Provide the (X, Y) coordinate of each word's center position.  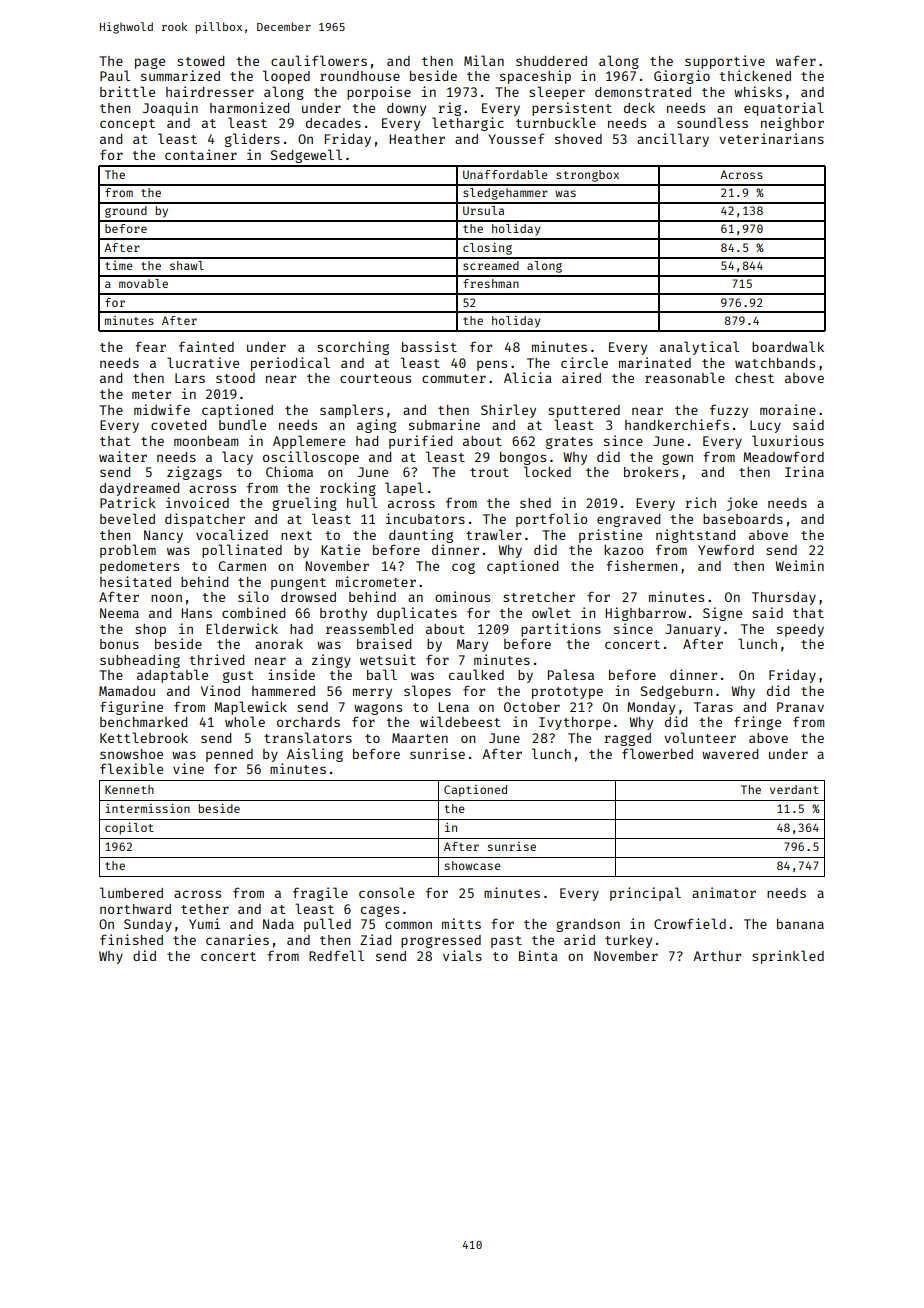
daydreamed (139, 489)
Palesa (571, 674)
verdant (794, 789)
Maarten (420, 738)
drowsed (308, 597)
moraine (788, 409)
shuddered (551, 61)
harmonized (249, 107)
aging (376, 426)
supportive (725, 62)
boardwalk (788, 346)
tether (205, 909)
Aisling (315, 755)
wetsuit (388, 659)
